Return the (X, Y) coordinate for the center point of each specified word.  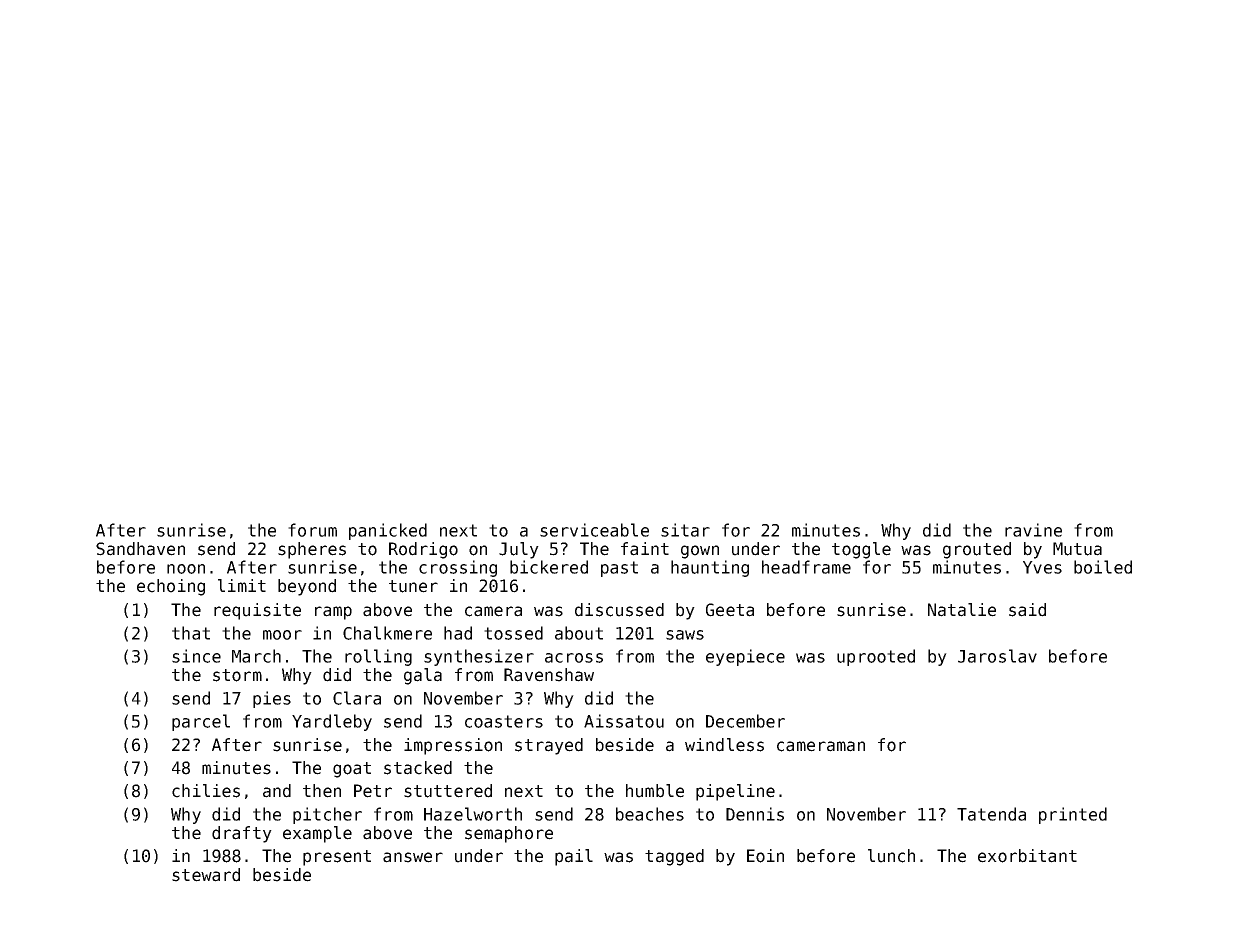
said (1027, 610)
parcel (201, 722)
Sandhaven (140, 549)
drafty (242, 834)
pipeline (735, 792)
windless (724, 745)
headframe (806, 567)
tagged (674, 857)
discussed (619, 610)
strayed (549, 746)
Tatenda (991, 814)
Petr (373, 791)
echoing (171, 587)
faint (645, 549)
